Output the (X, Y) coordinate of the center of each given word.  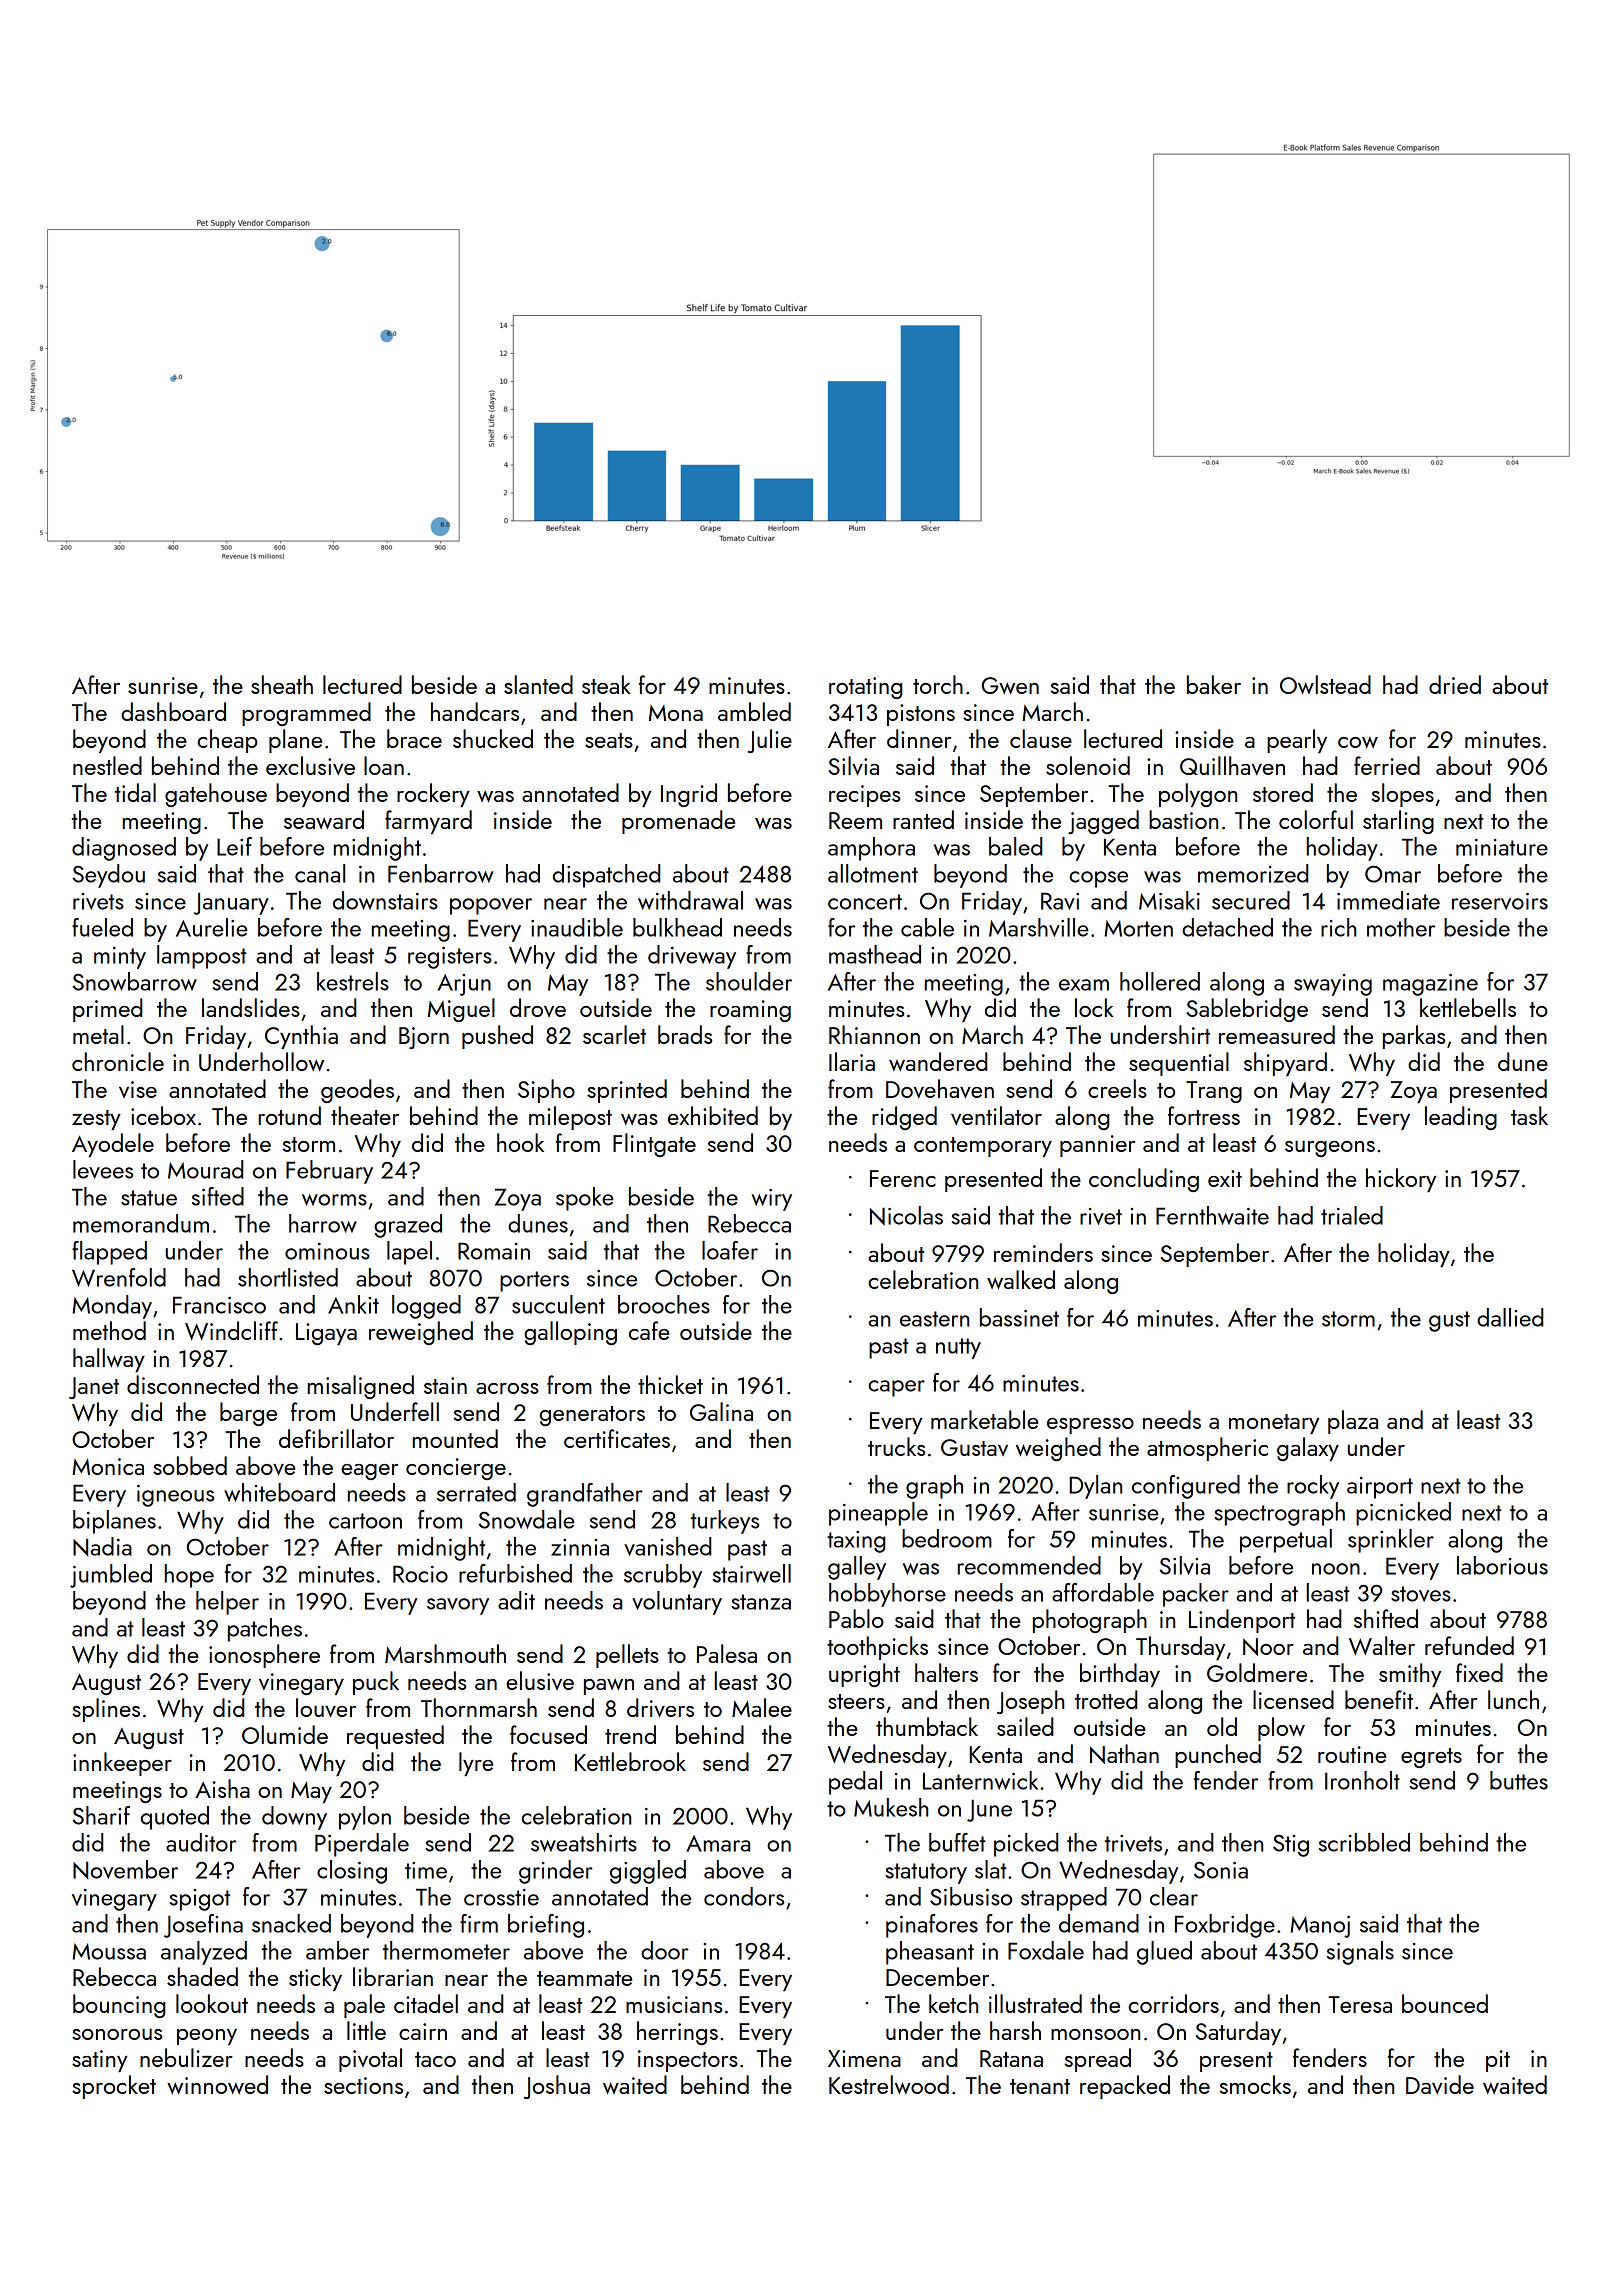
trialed (1352, 1215)
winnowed (217, 2084)
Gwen (1010, 685)
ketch (953, 2003)
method (109, 1330)
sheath (282, 684)
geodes (357, 1091)
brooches (664, 1304)
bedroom (947, 1538)
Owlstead (1325, 684)
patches (265, 1630)
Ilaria (852, 1061)
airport (1380, 1488)
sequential (1179, 1064)
